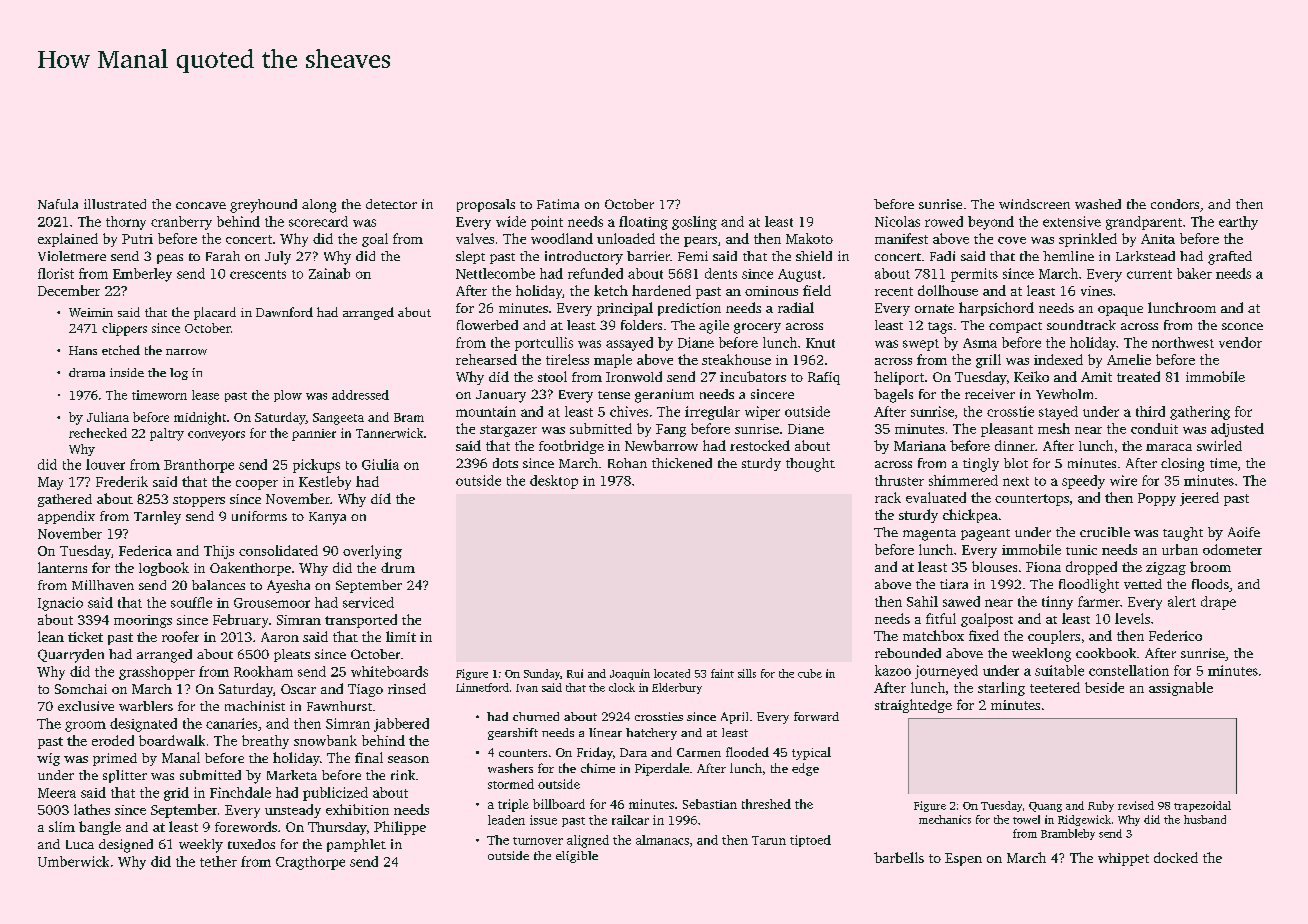 This page has height=924, width=1308. I want to click on proposals, so click(486, 205).
